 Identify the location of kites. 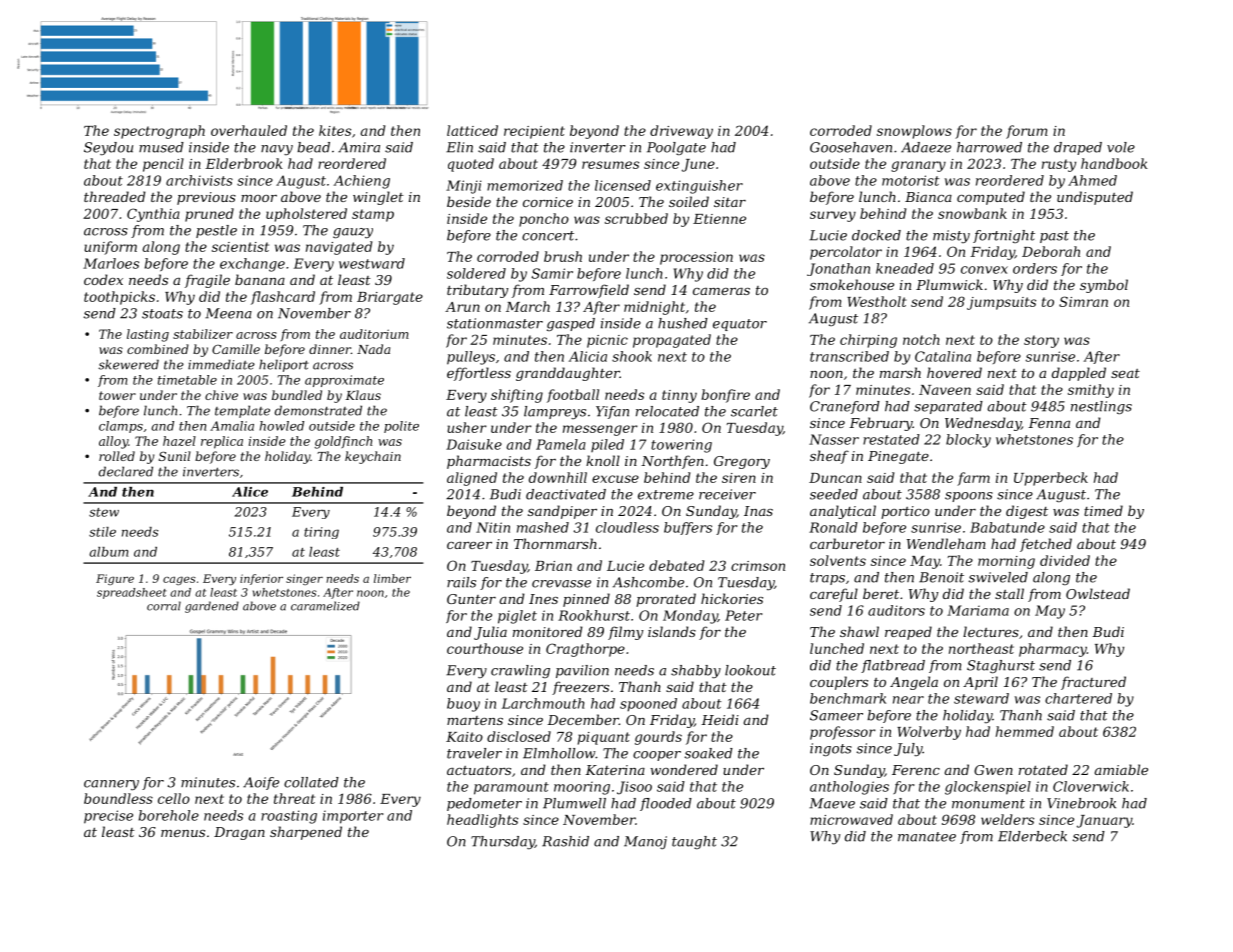
(335, 130).
